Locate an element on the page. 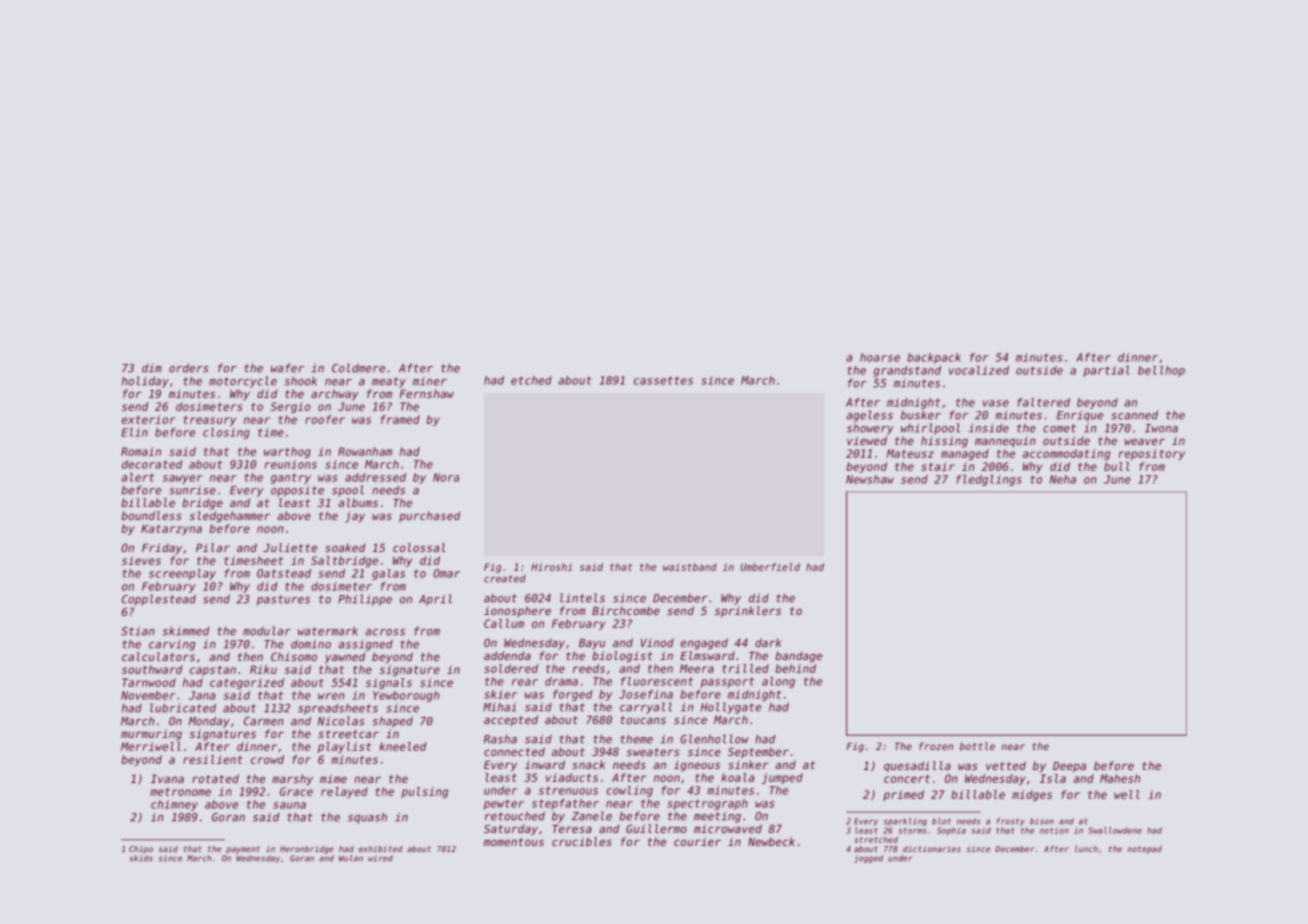 The width and height of the document is (1308, 924). miner is located at coordinates (430, 381).
